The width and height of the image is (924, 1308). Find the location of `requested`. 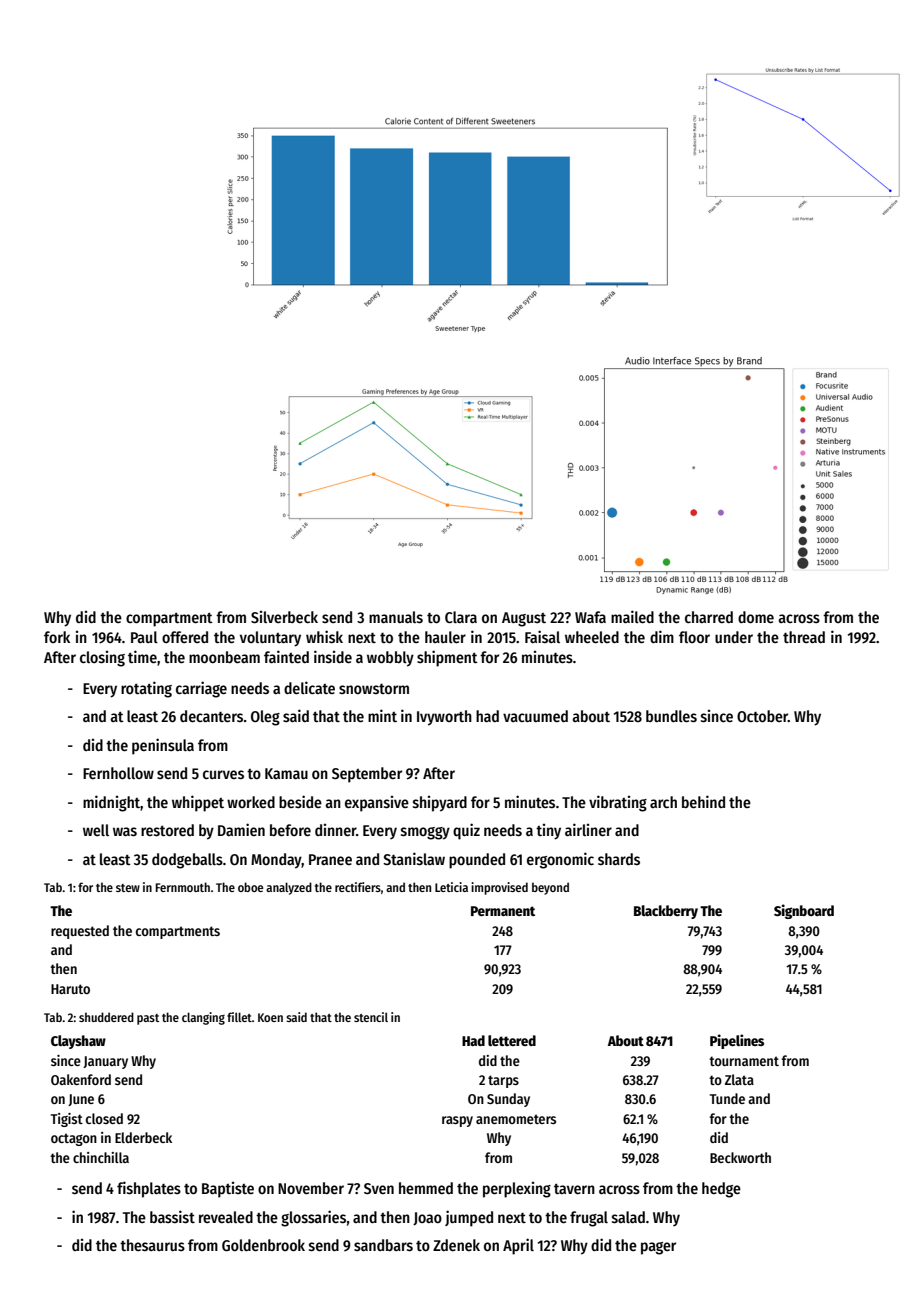

requested is located at coordinates (80, 932).
